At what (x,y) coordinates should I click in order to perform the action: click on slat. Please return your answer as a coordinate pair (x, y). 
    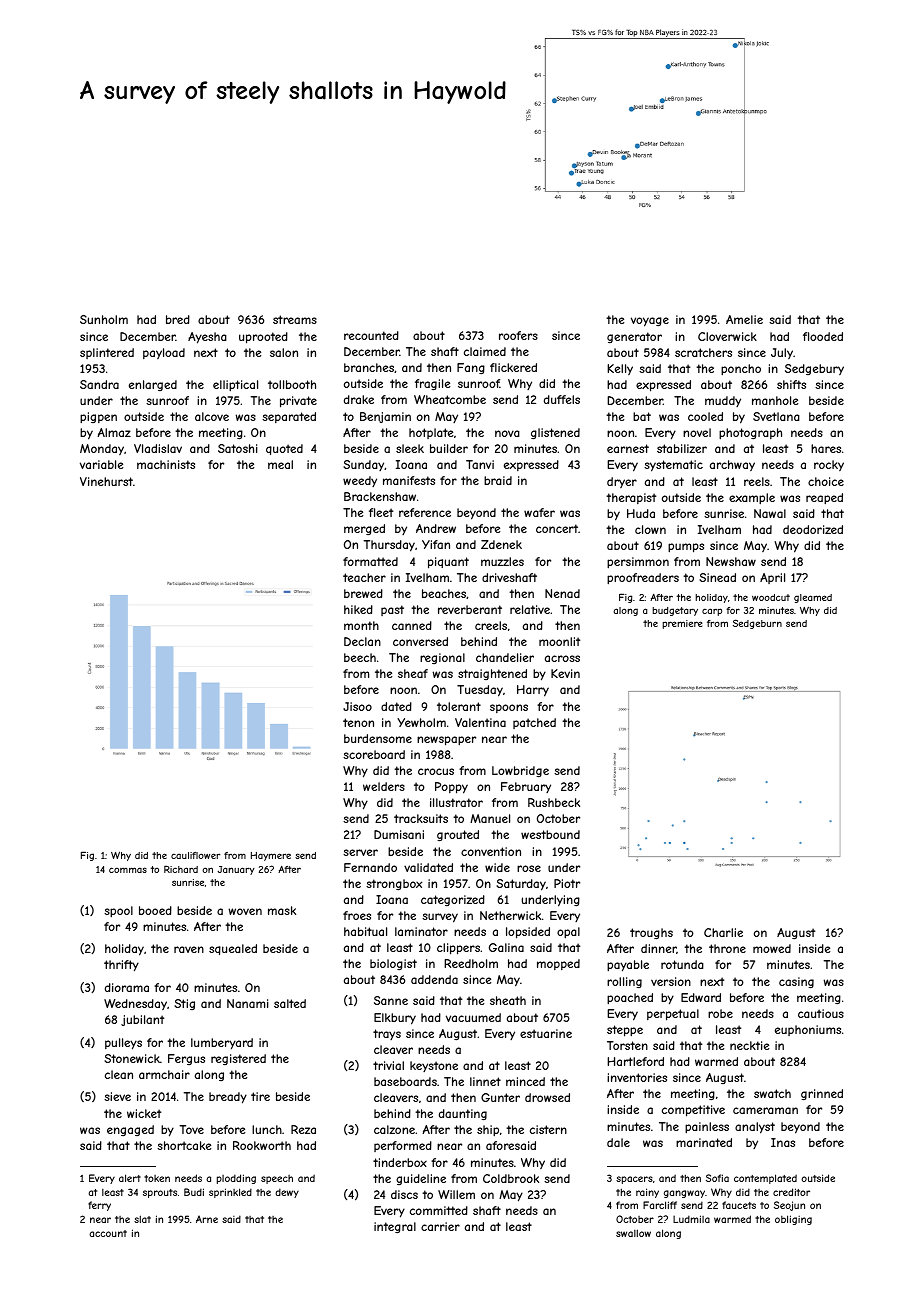
    Looking at the image, I should click on (142, 1219).
